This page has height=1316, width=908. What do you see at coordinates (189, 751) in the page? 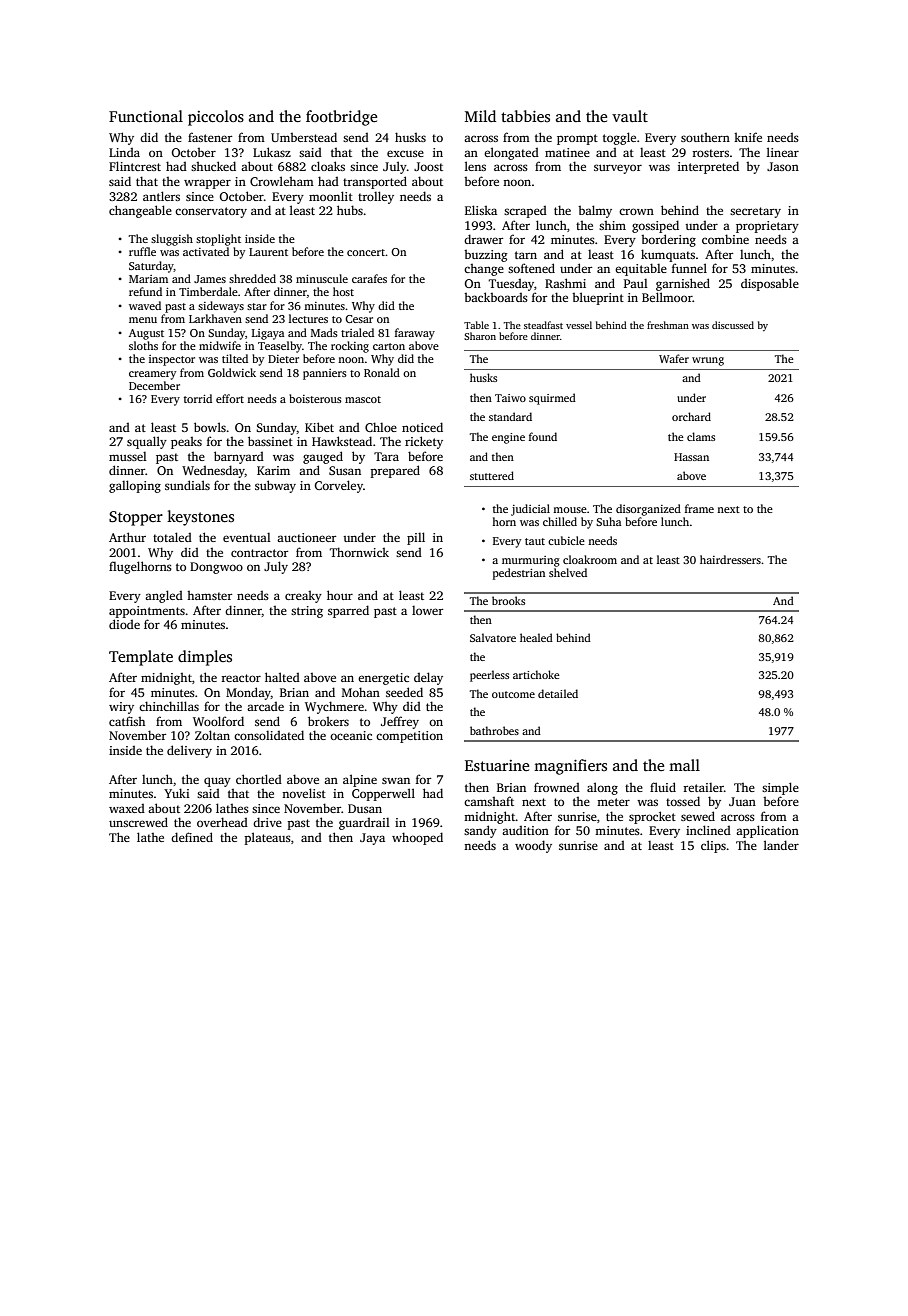
I see `delivery` at bounding box center [189, 751].
